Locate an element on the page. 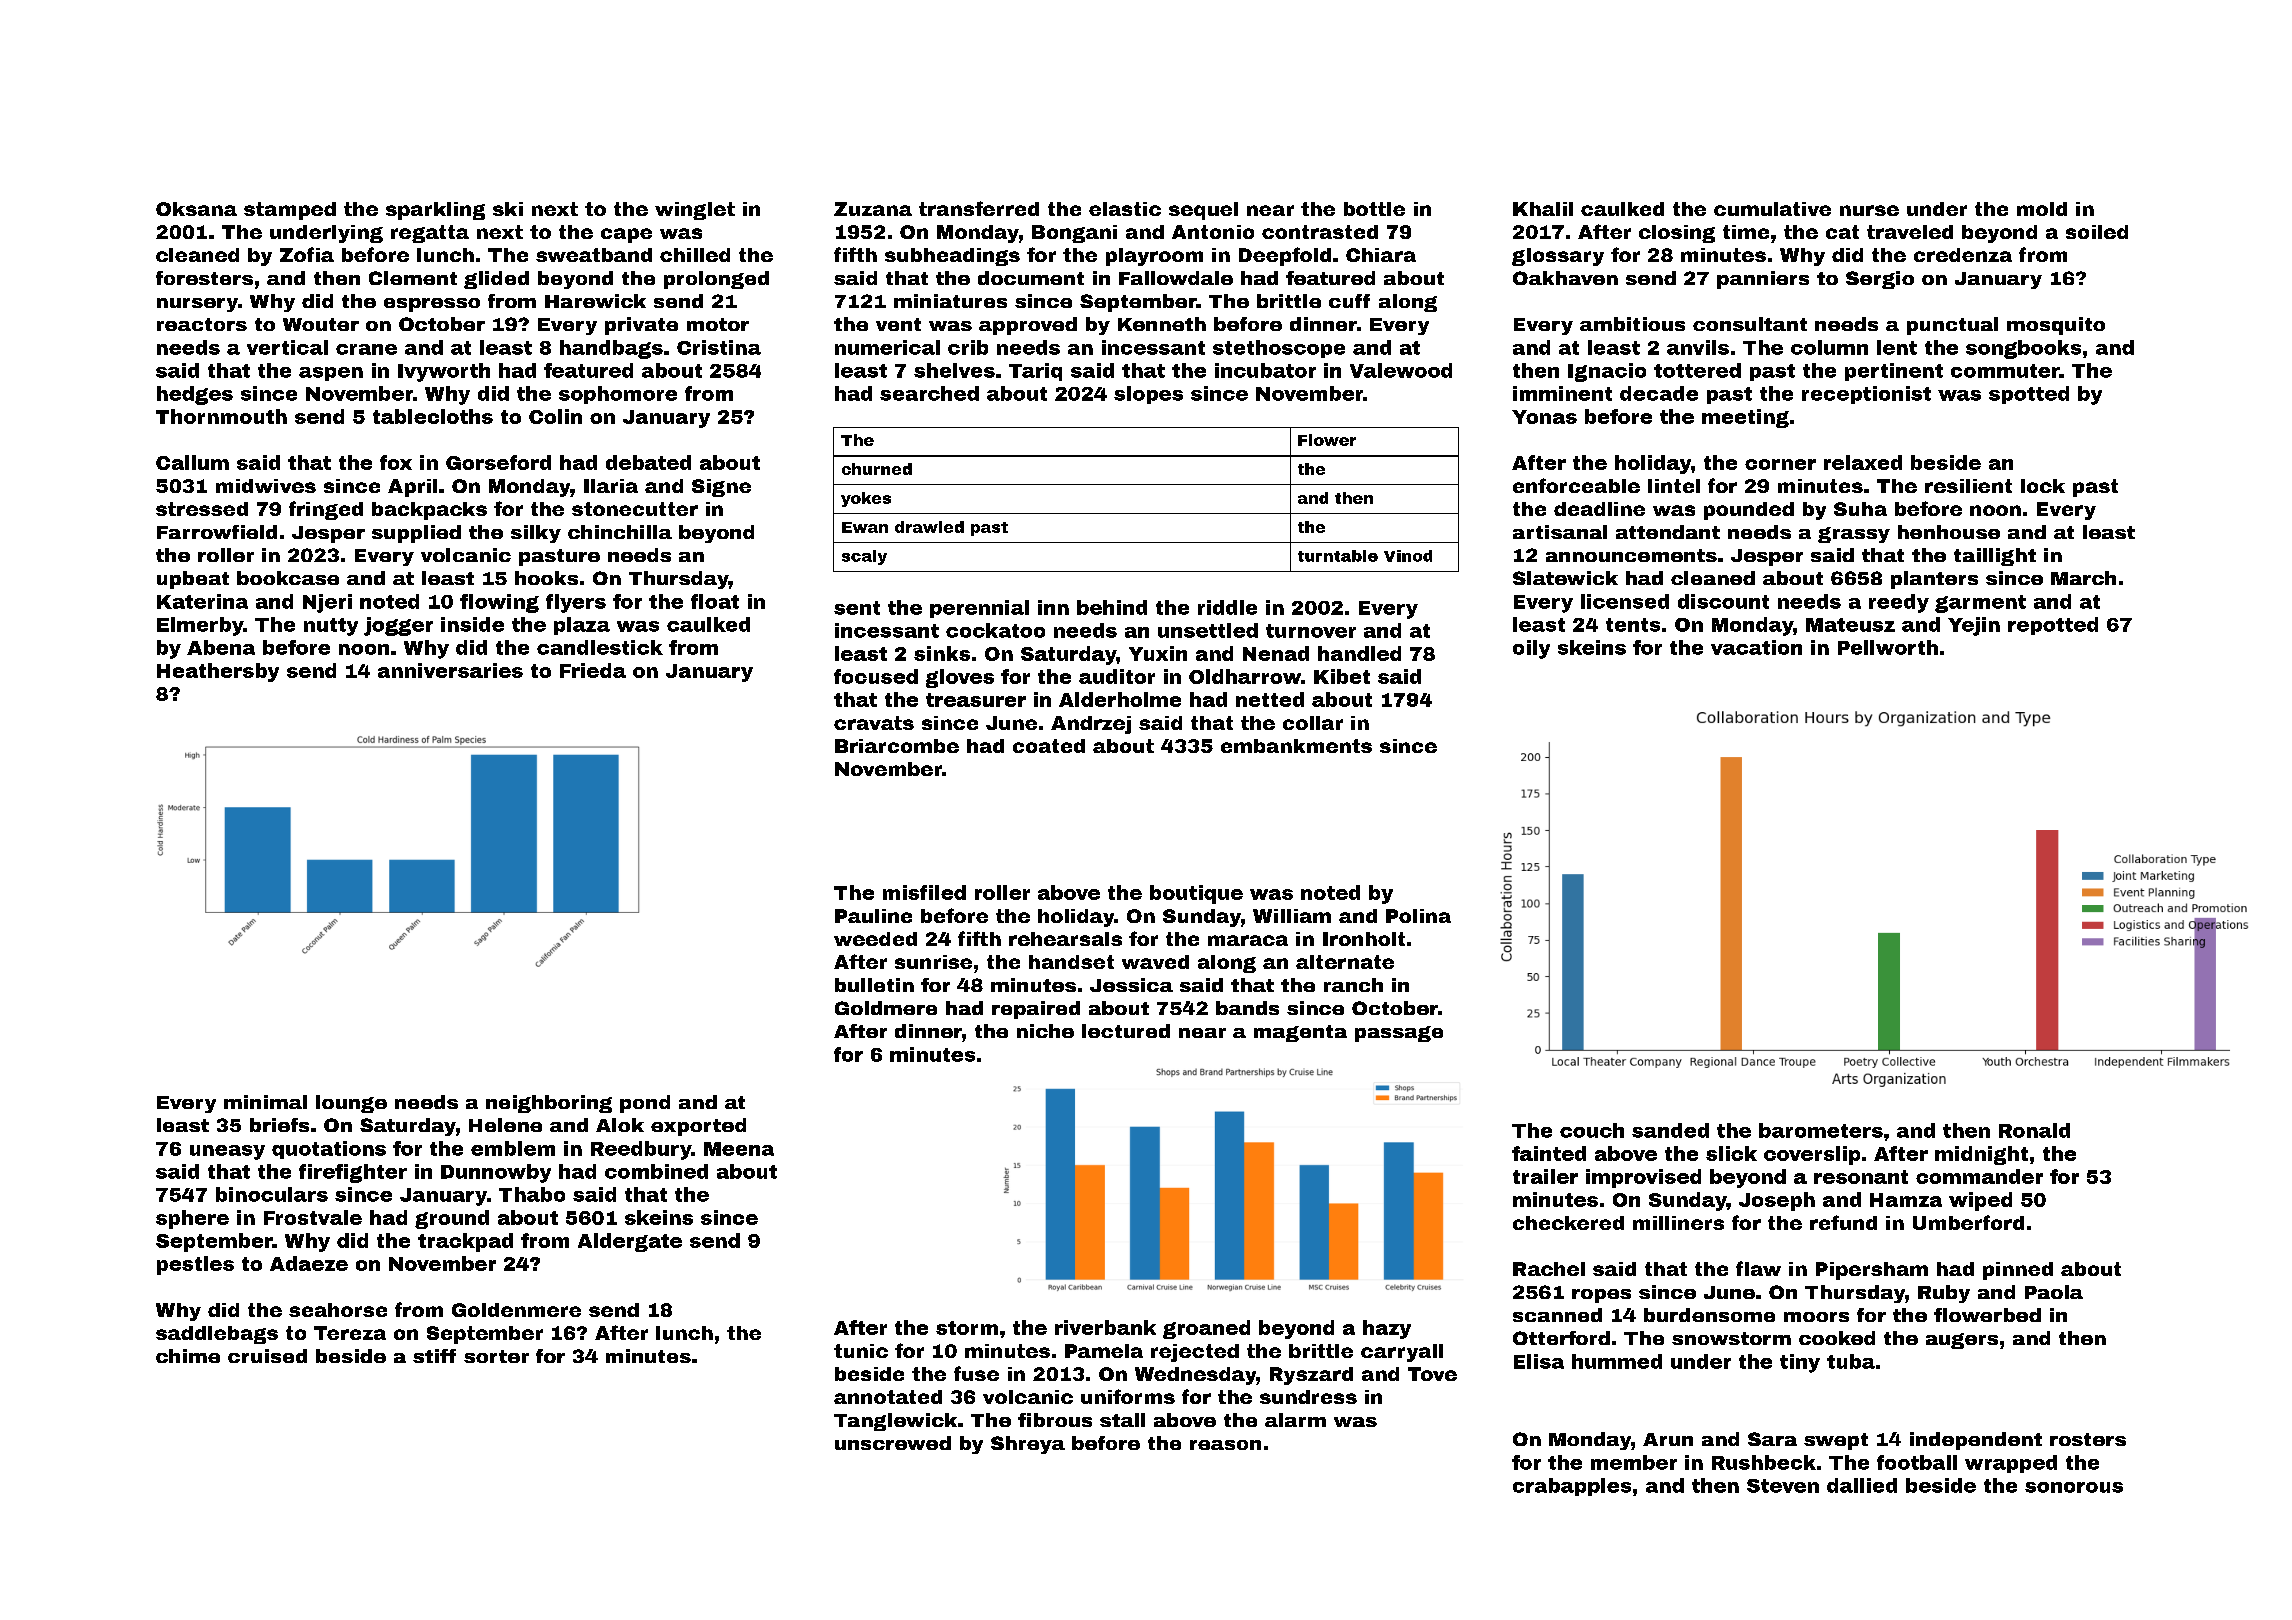 The image size is (2292, 1620). relaxed is located at coordinates (1863, 462).
